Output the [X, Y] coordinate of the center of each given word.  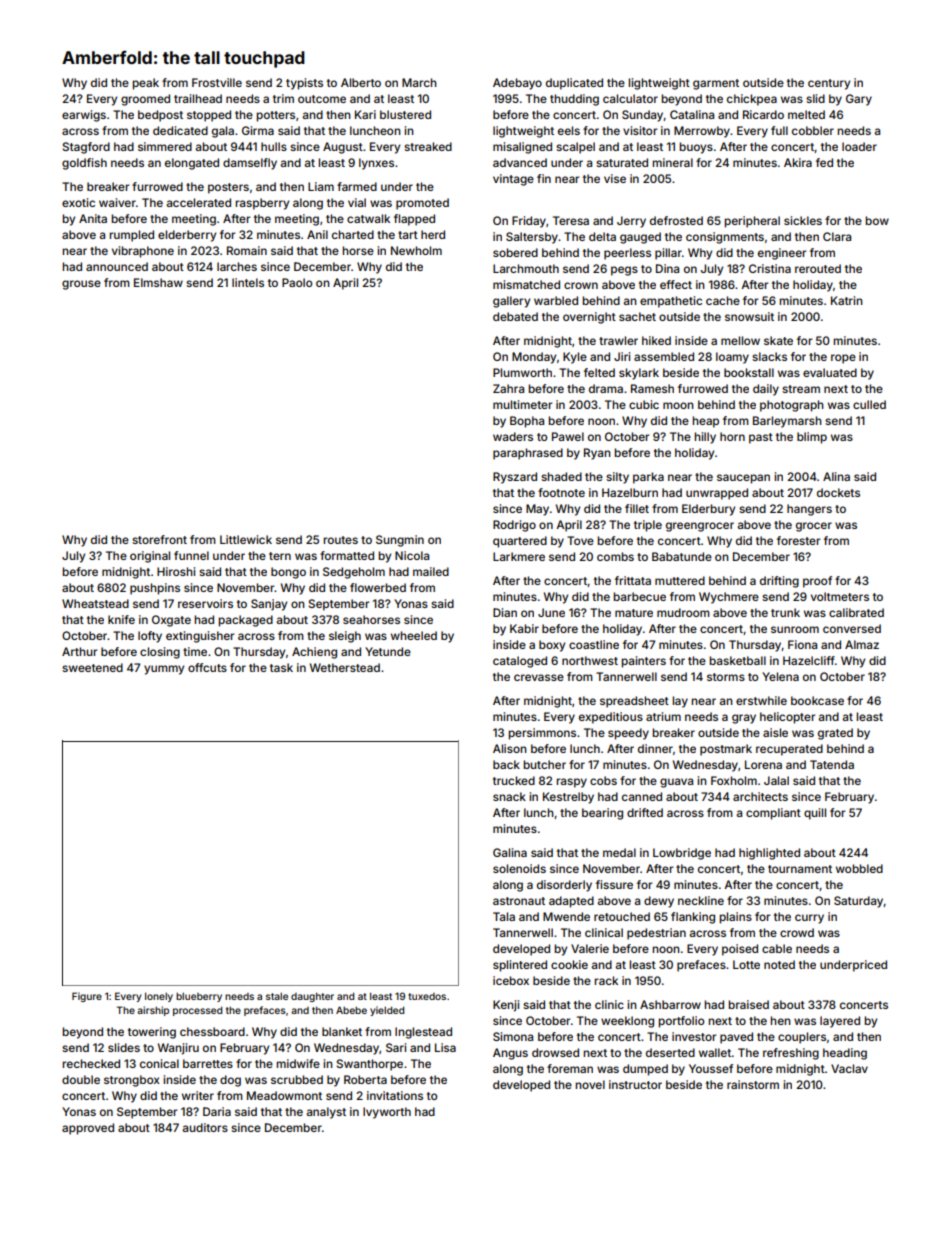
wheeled [414, 635]
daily [766, 390]
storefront [159, 539]
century [829, 84]
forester [798, 540]
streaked [428, 146]
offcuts [207, 667]
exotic [78, 202]
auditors [205, 1127]
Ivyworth [387, 1113]
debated [515, 316]
